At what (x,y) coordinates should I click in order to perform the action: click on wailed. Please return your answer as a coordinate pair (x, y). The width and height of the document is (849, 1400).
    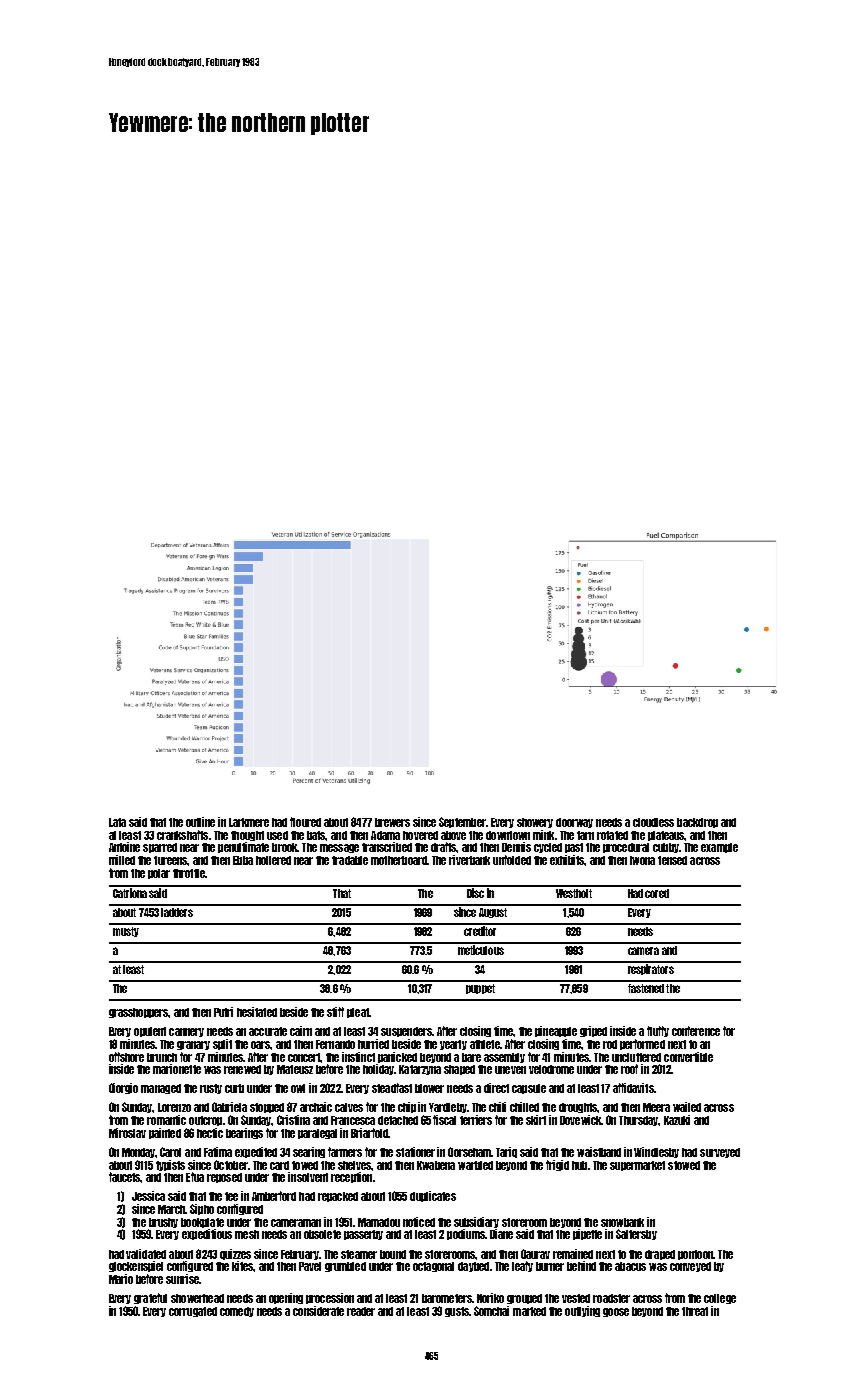
    Looking at the image, I should click on (687, 1107).
